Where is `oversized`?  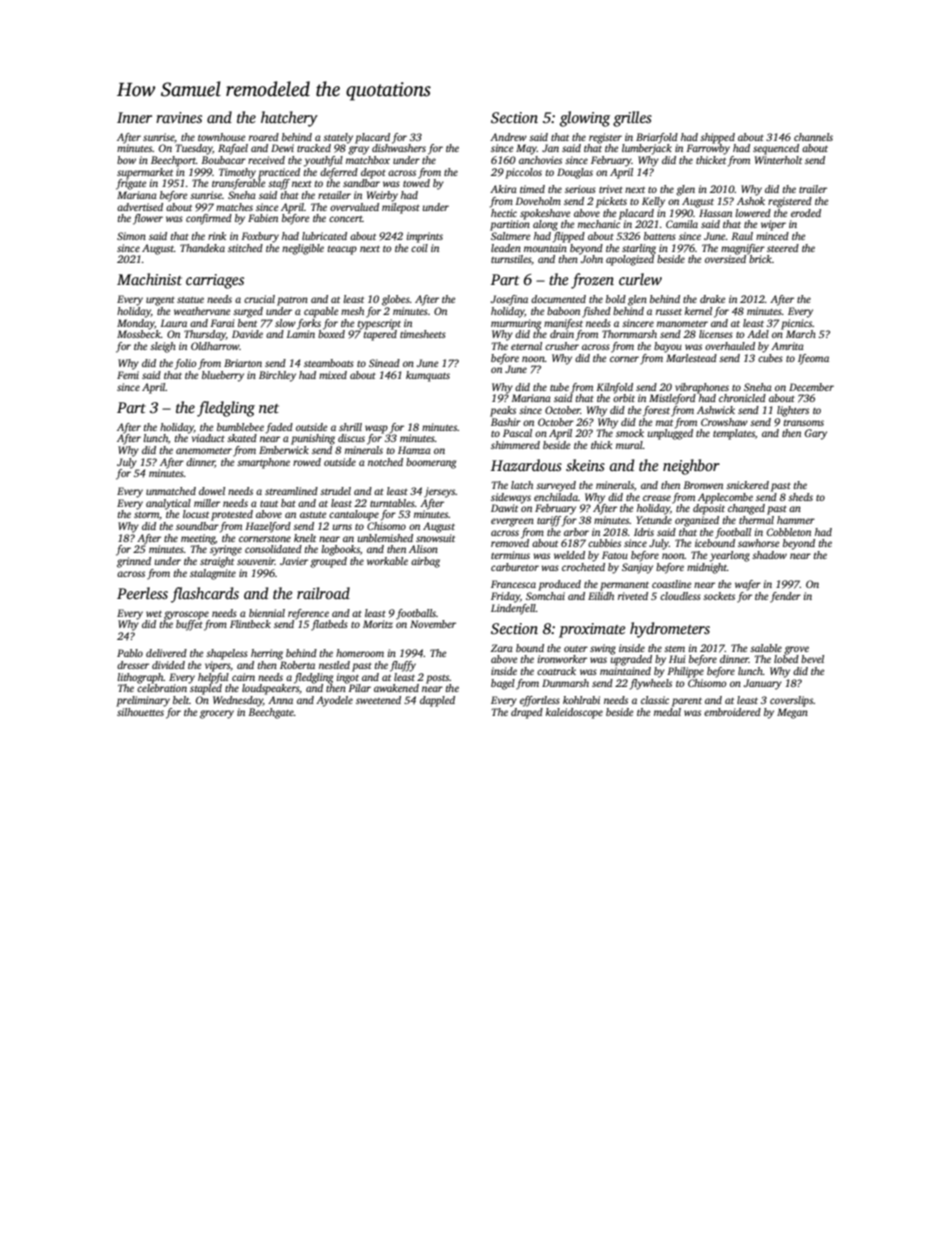
oversized is located at coordinates (725, 259).
